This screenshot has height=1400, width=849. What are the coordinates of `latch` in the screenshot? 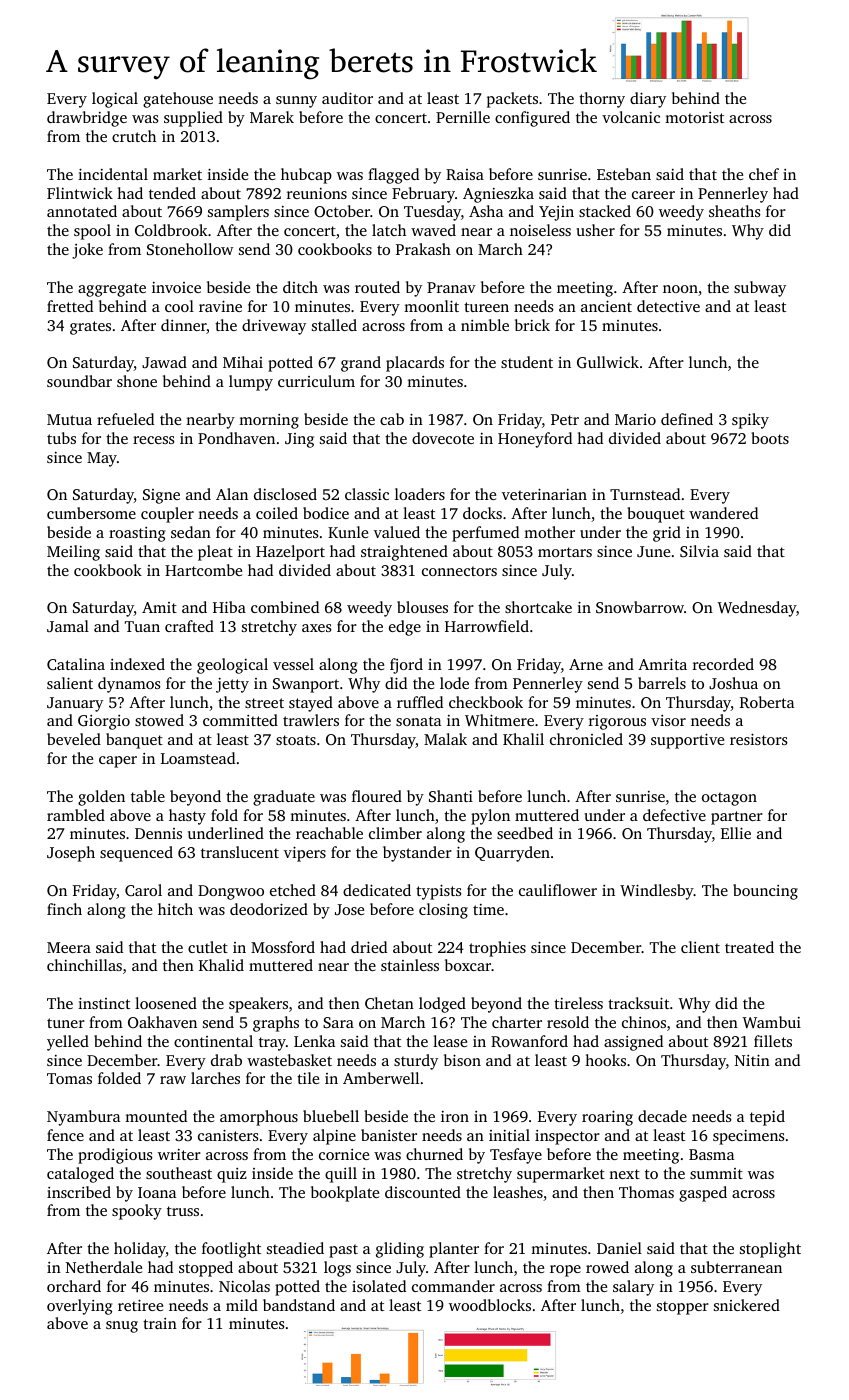 It's located at (389, 230).
